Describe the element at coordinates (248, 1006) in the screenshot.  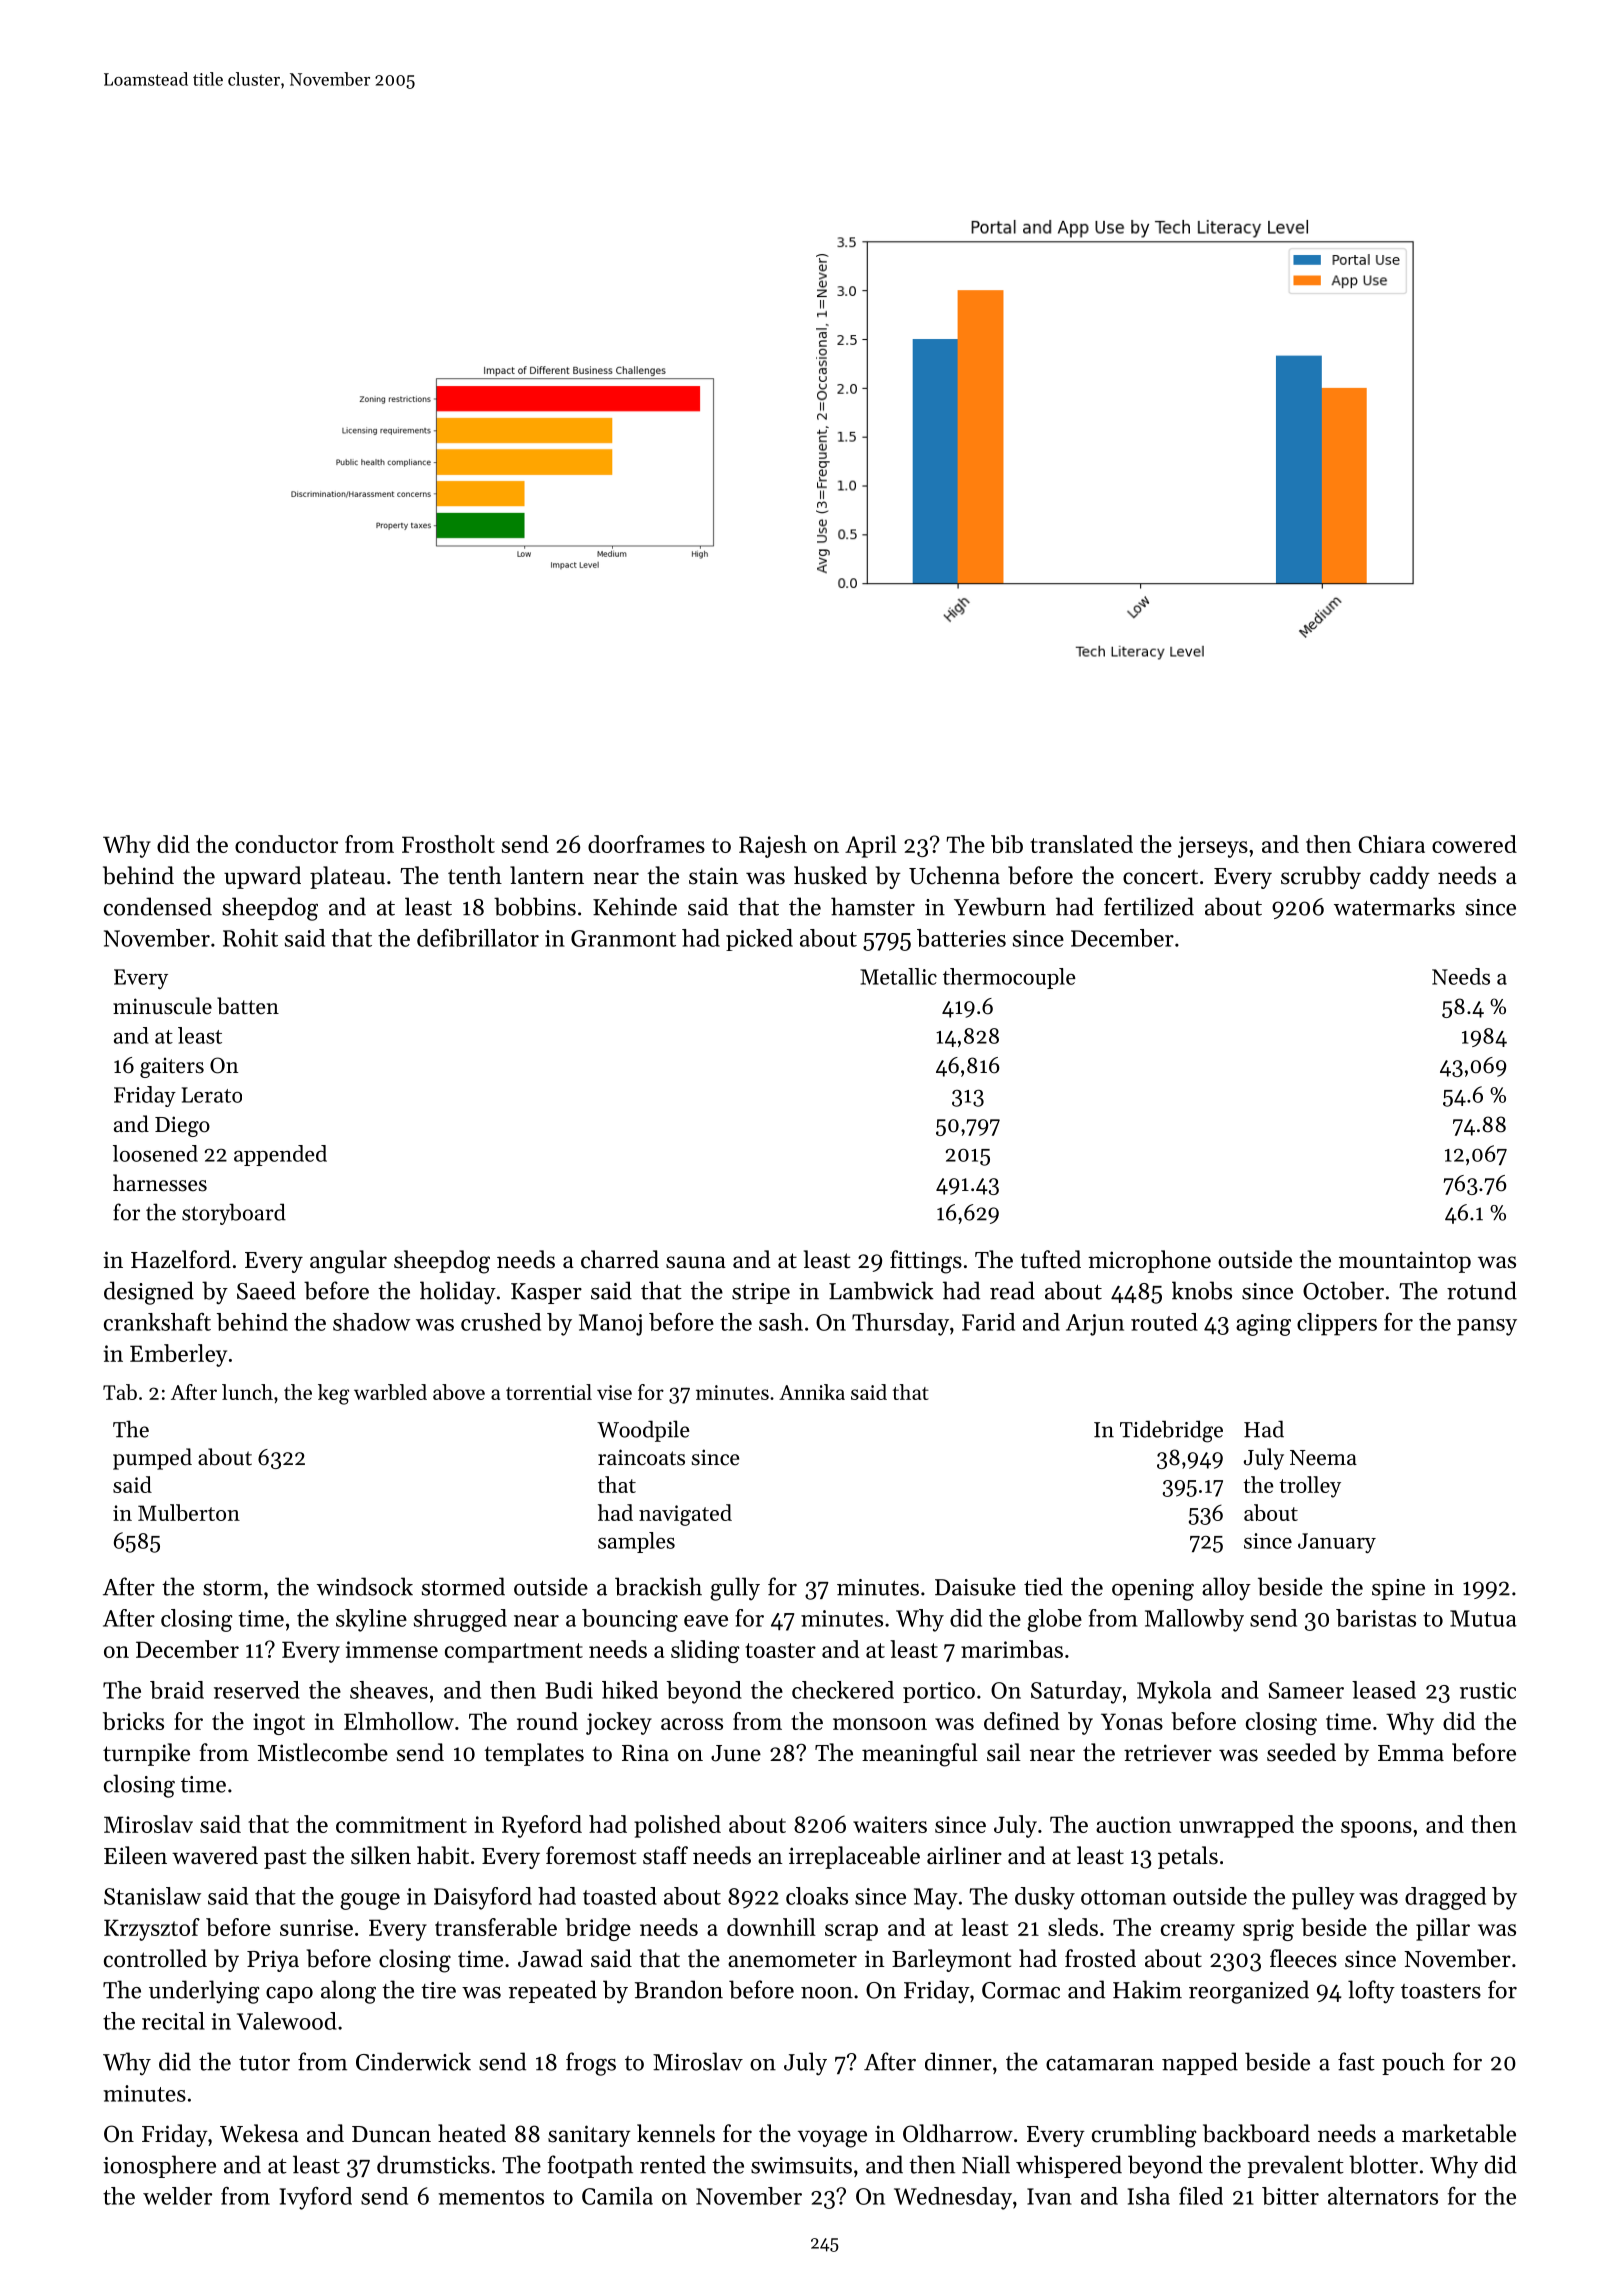
I see `batten` at that location.
